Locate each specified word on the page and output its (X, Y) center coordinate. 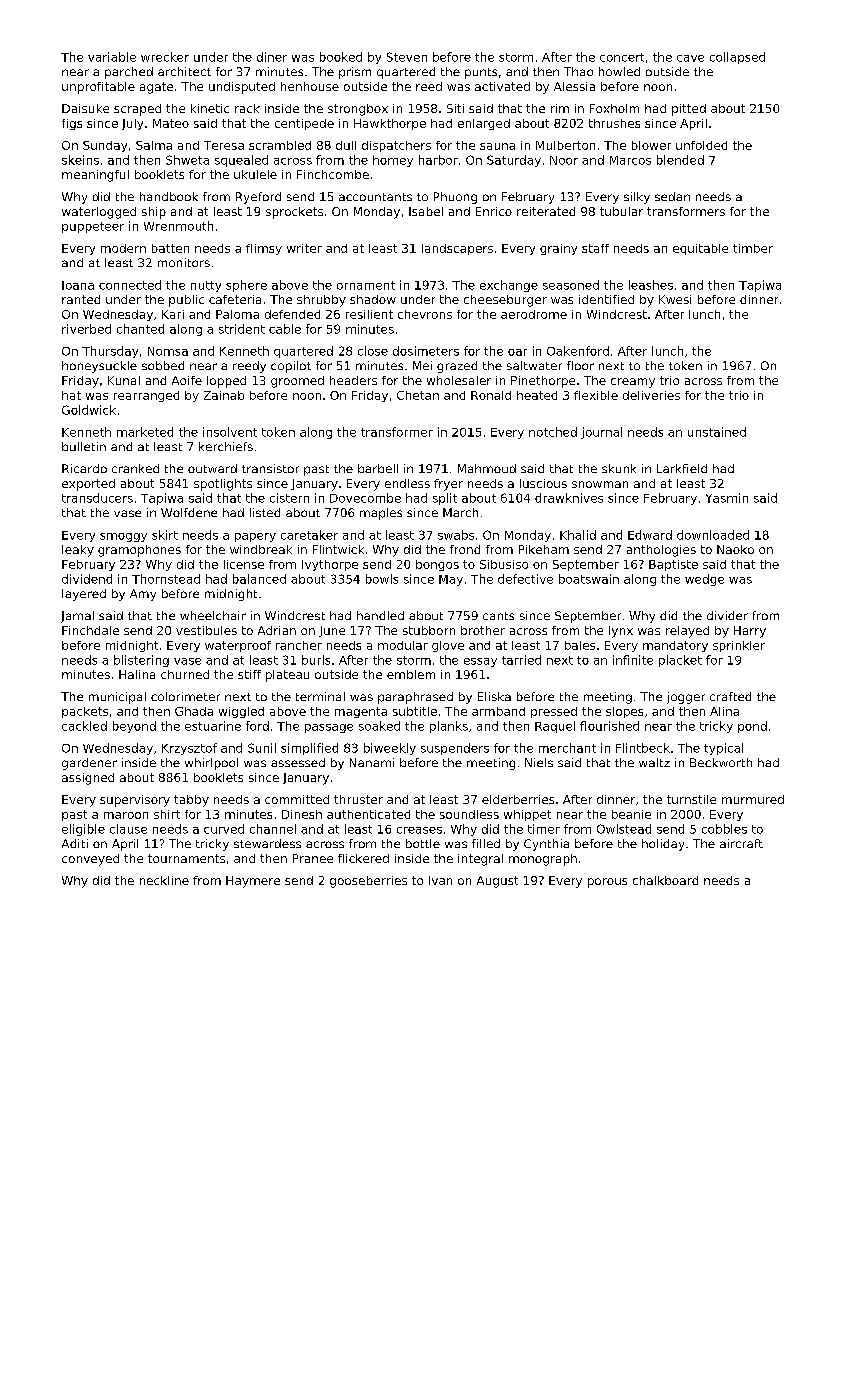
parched (129, 73)
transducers (97, 498)
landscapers (457, 249)
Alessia (574, 86)
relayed (687, 632)
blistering (141, 661)
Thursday (110, 352)
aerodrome (534, 314)
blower (651, 145)
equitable (700, 249)
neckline (164, 880)
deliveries (651, 395)
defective (525, 579)
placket (680, 661)
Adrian (277, 630)
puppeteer (93, 227)
